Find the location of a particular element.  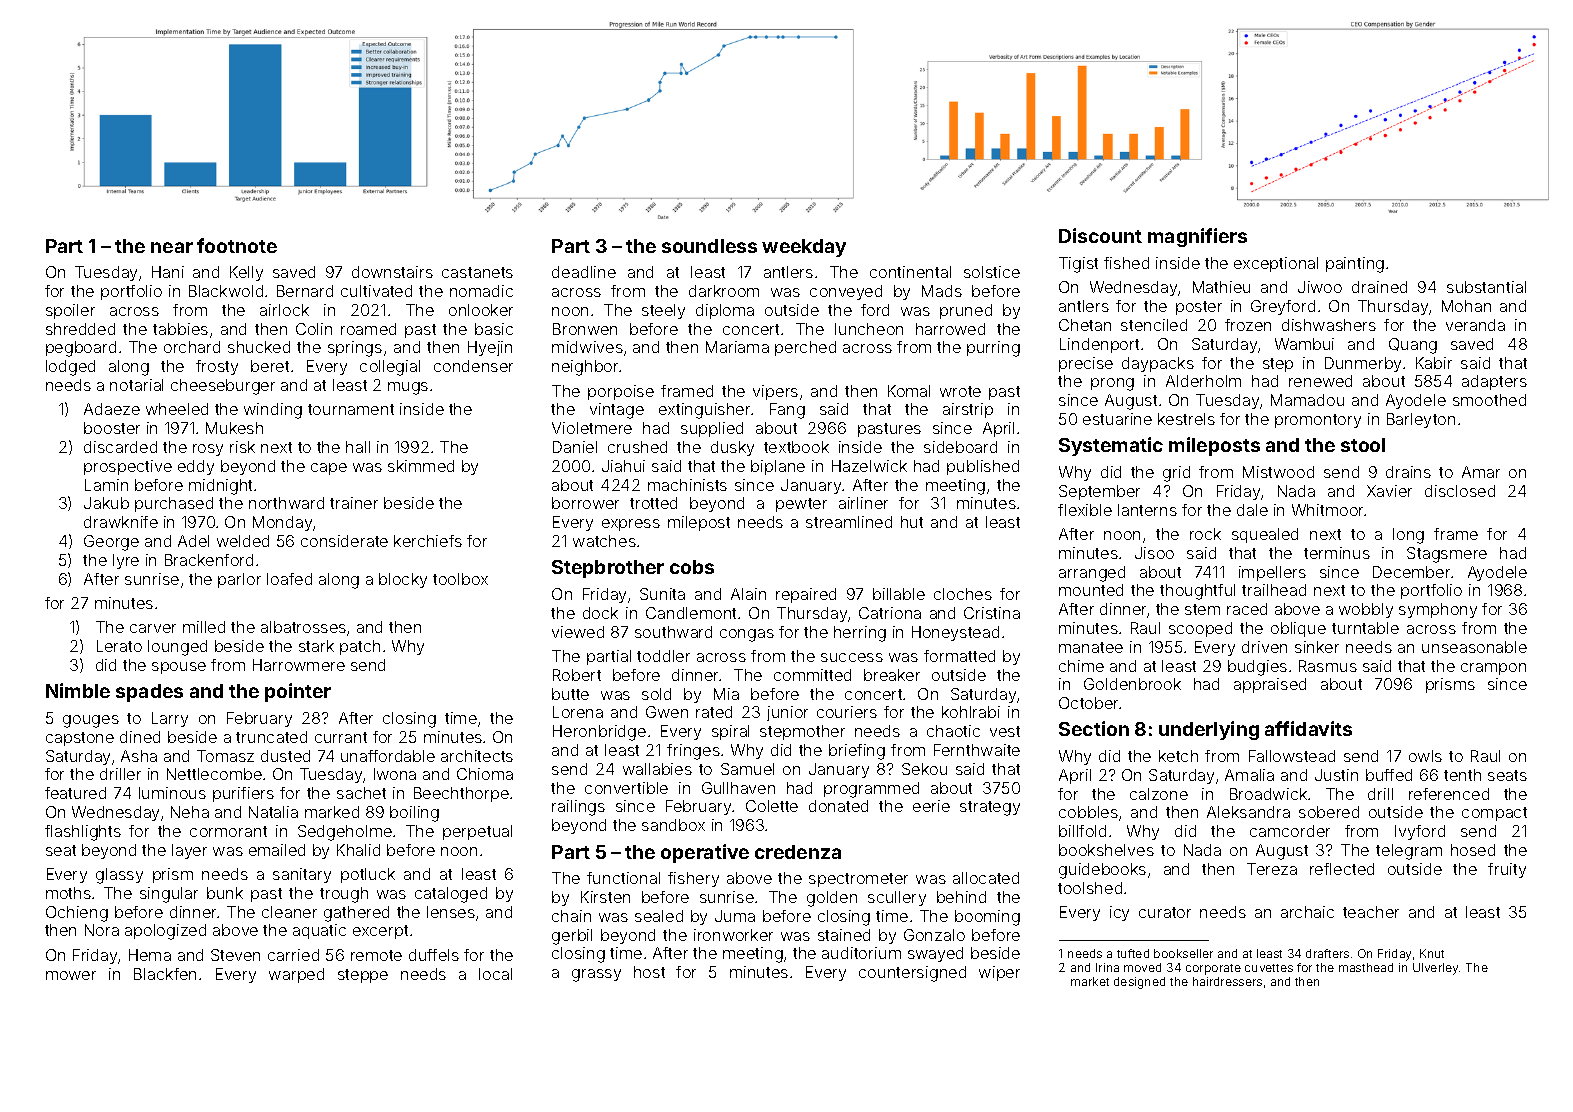

soundless is located at coordinates (709, 246).
